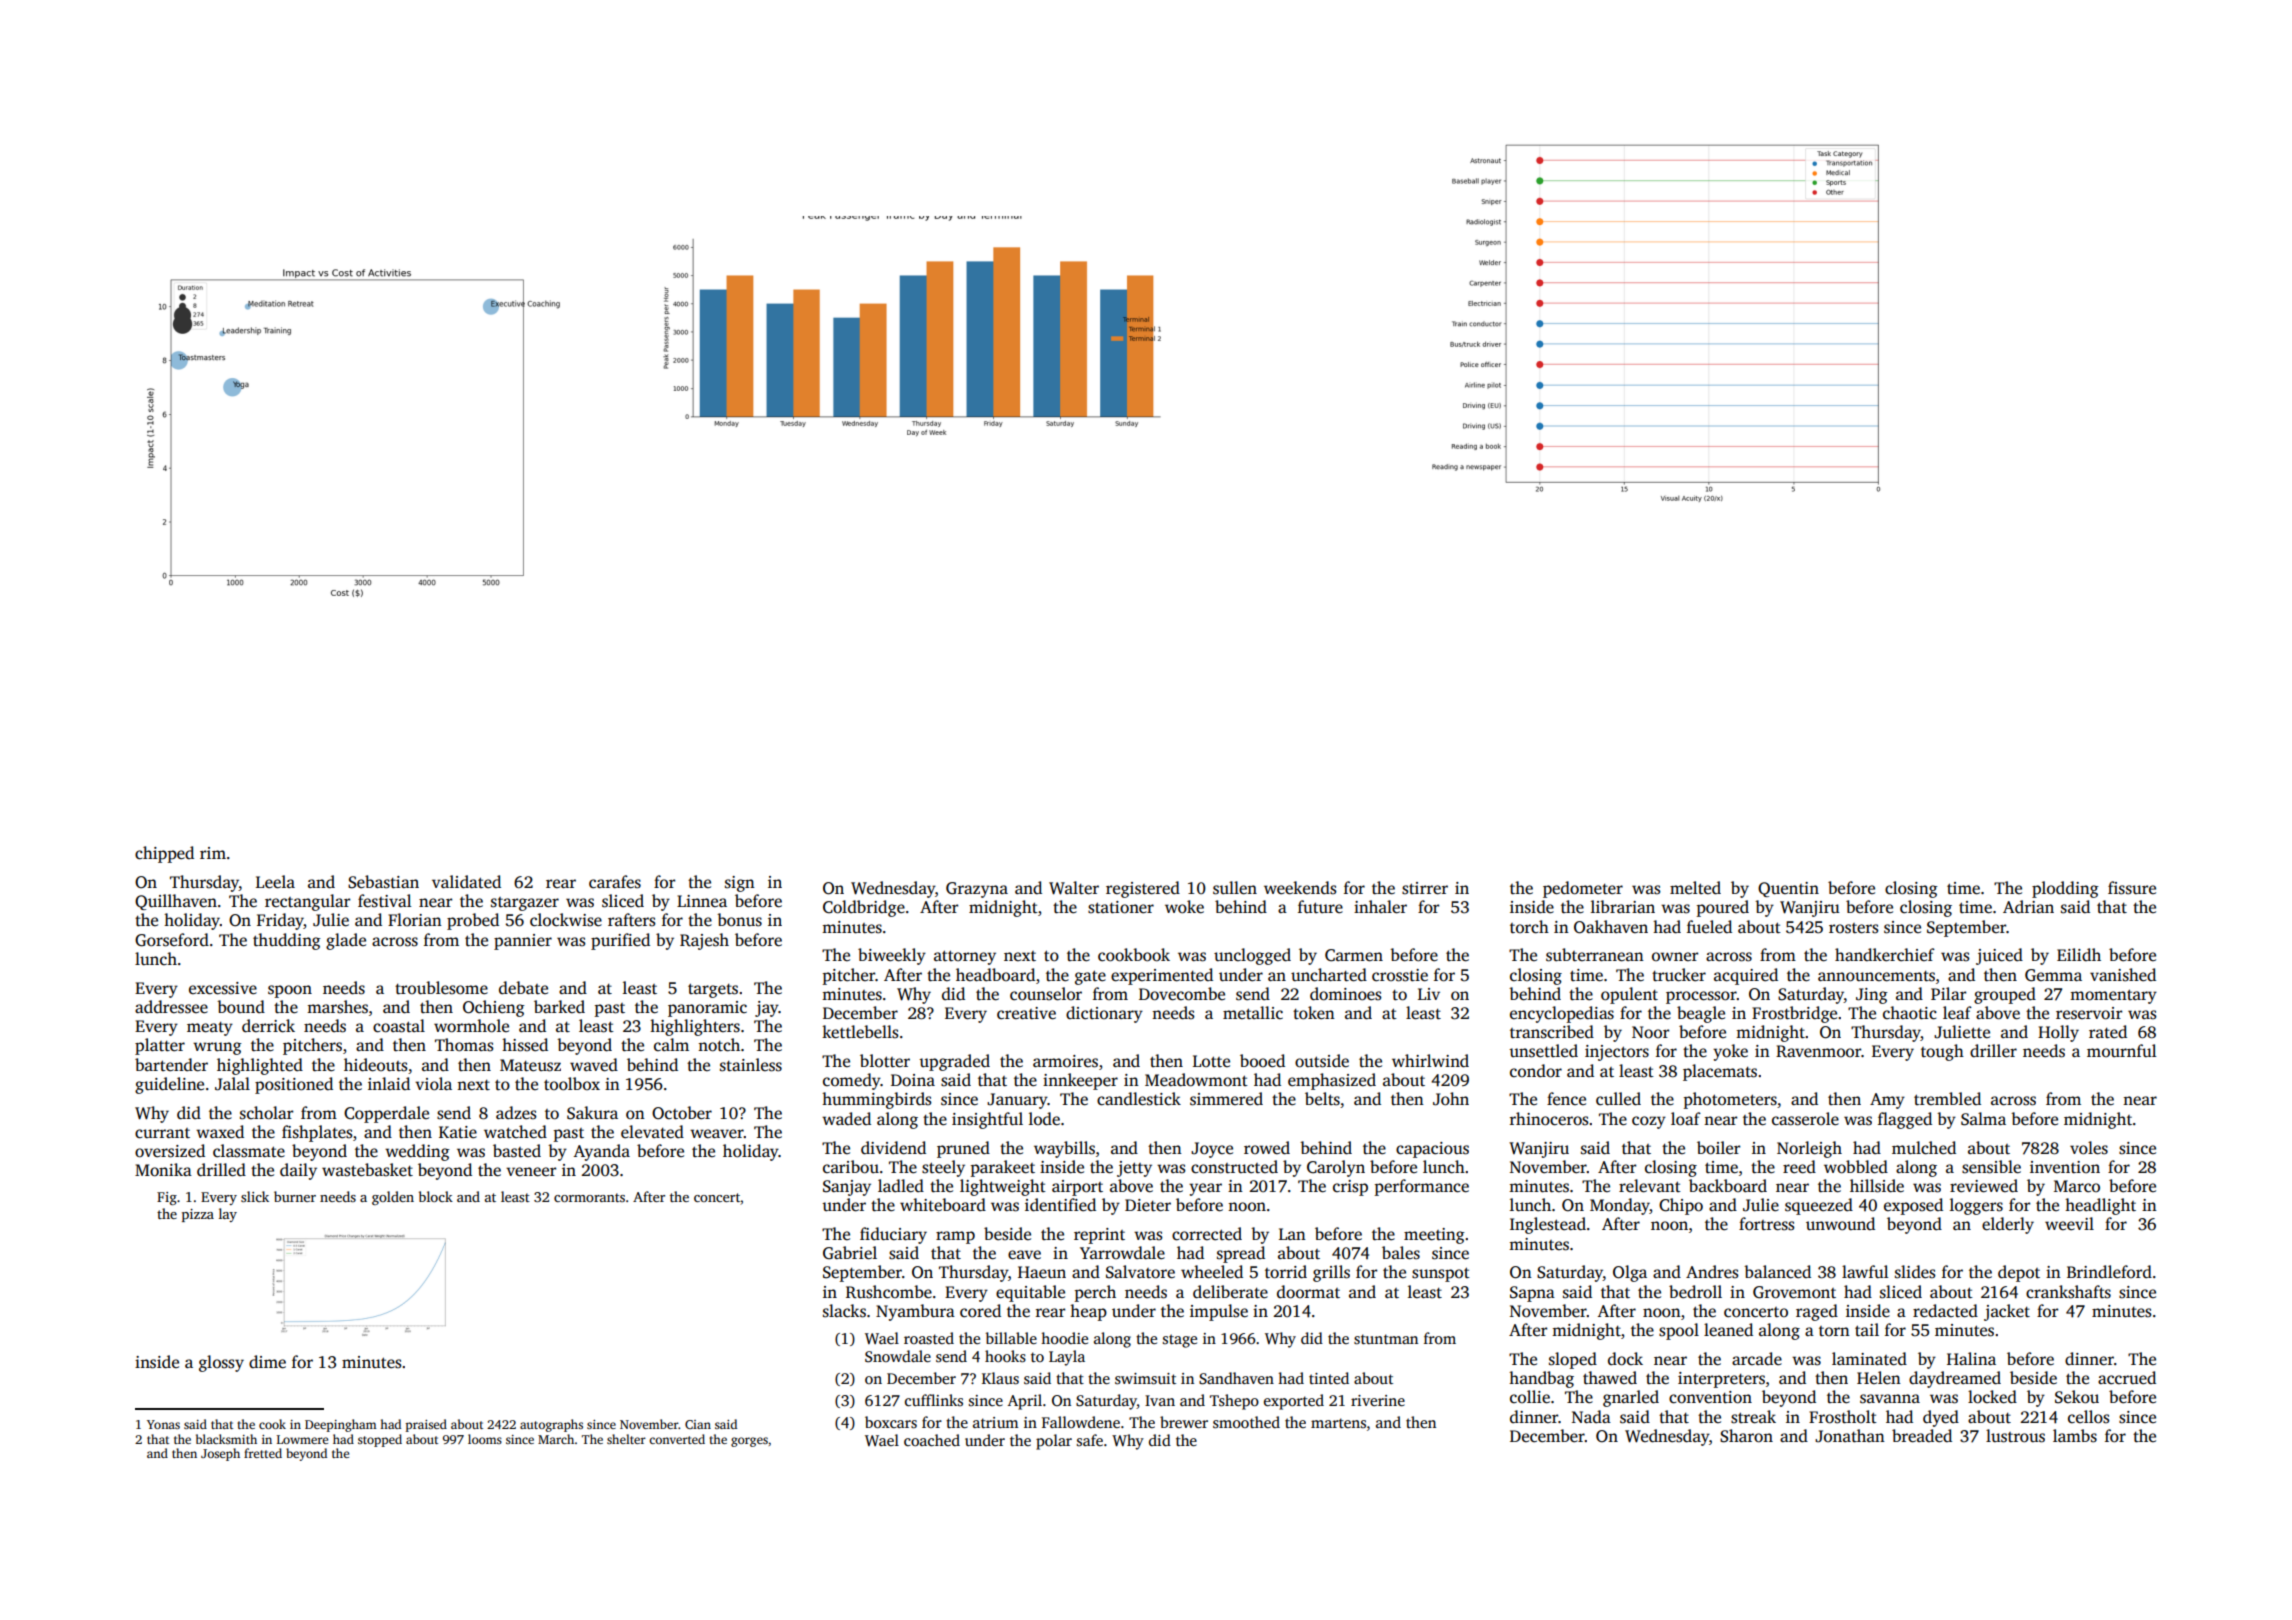 The width and height of the screenshot is (2292, 1620). What do you see at coordinates (1701, 1014) in the screenshot?
I see `beagle` at bounding box center [1701, 1014].
